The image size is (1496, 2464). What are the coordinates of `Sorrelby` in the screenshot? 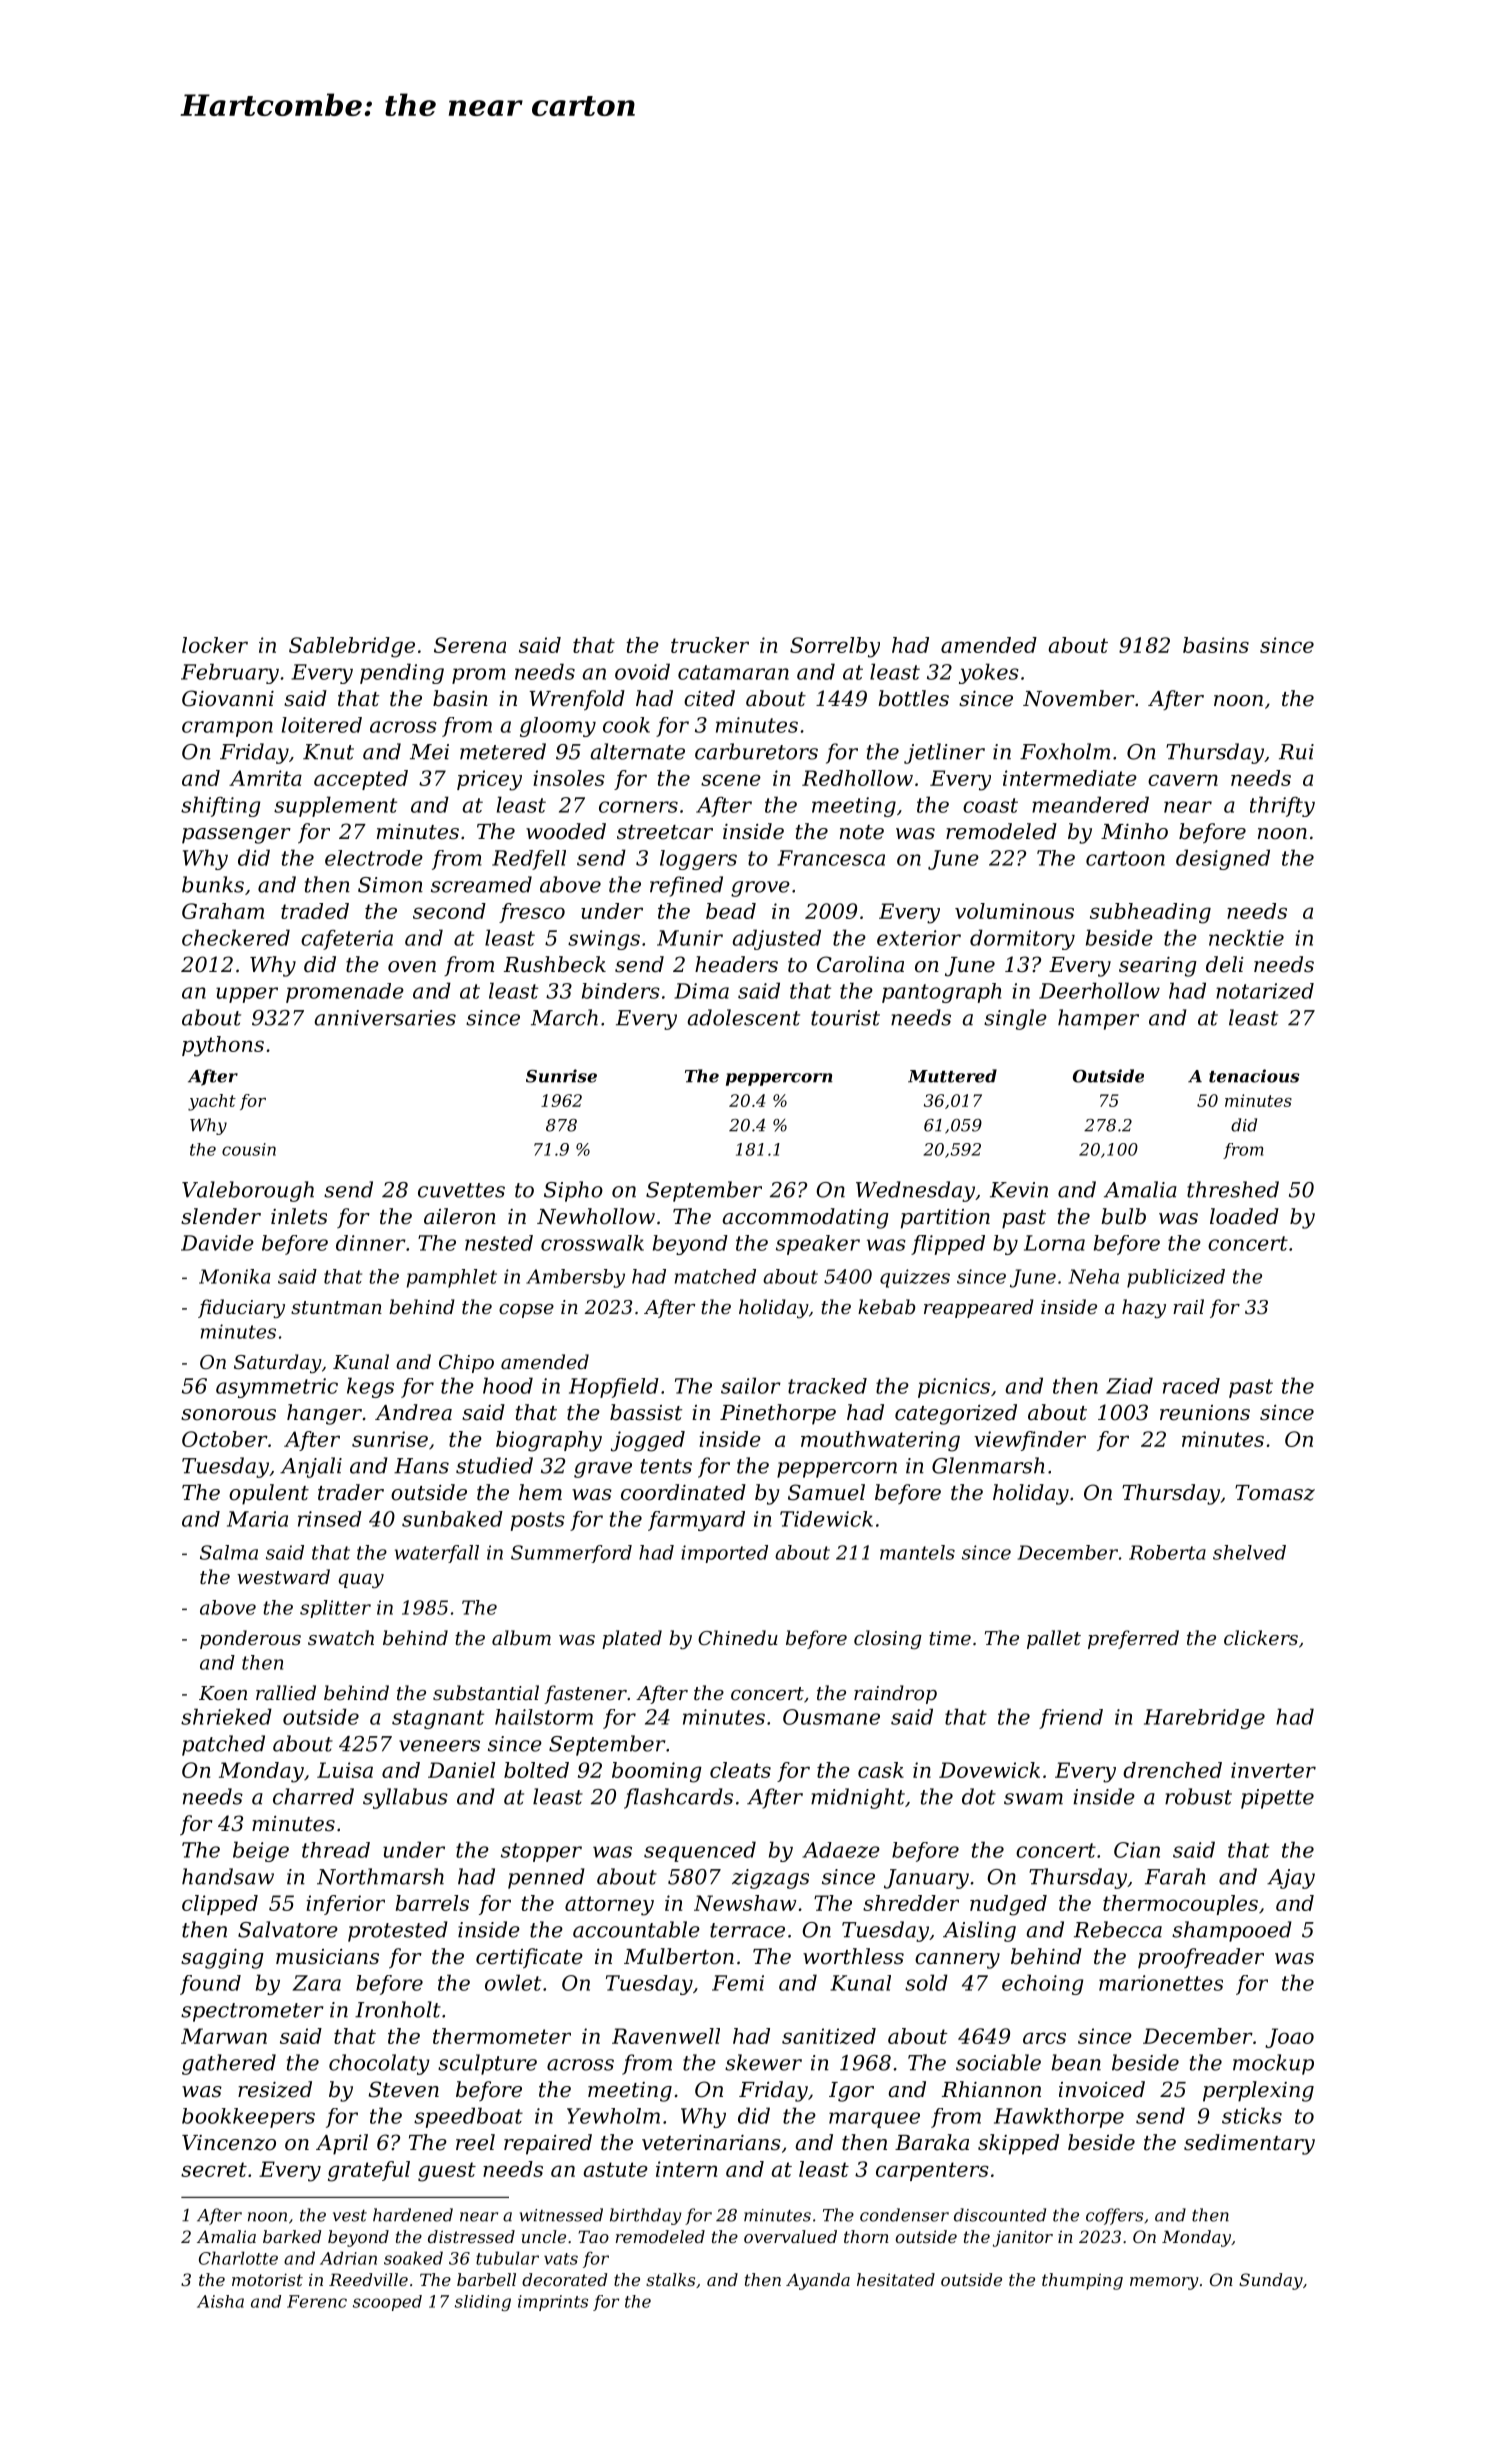 It's located at (835, 647).
